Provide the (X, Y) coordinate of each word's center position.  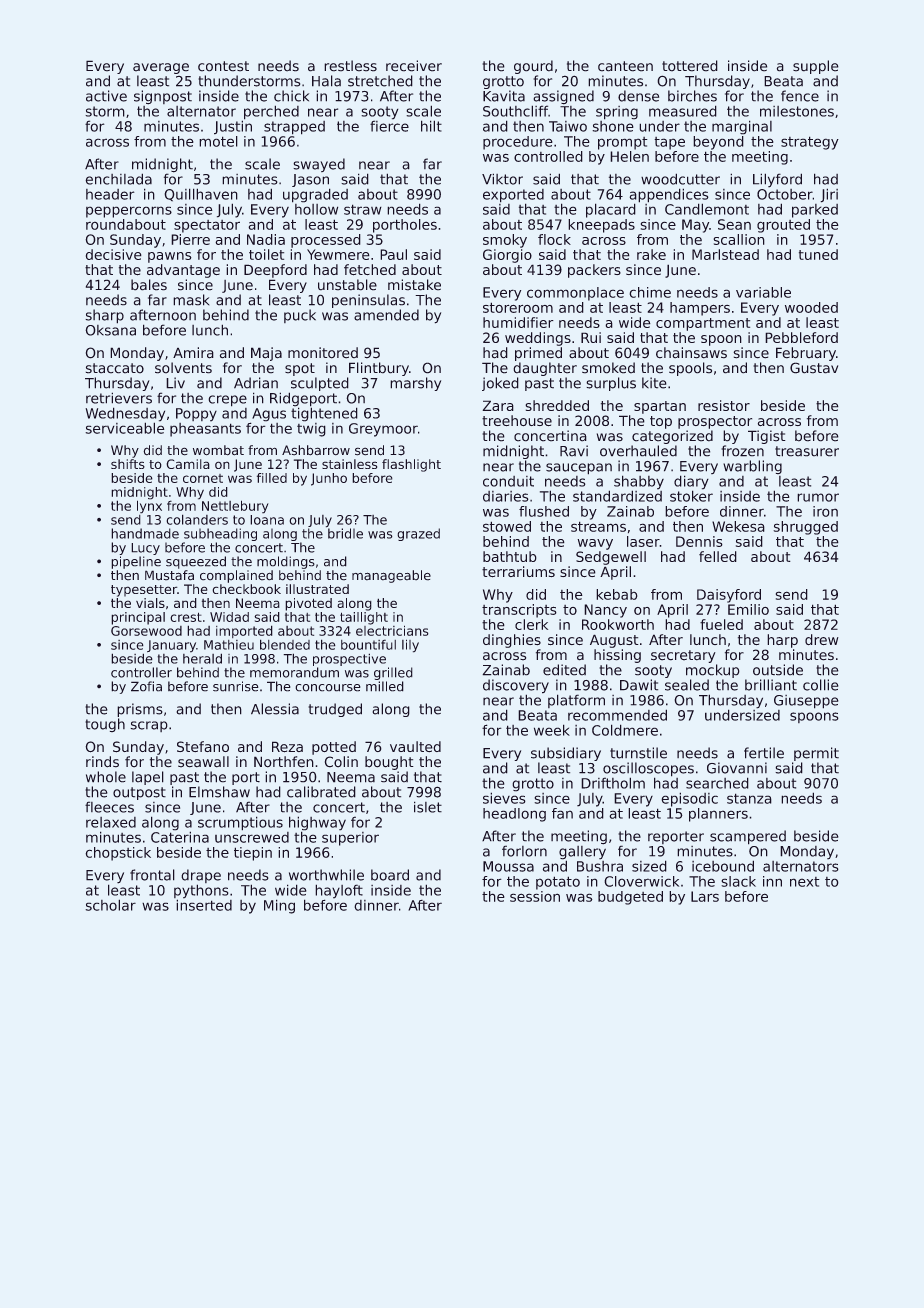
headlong (514, 815)
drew (822, 639)
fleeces (109, 807)
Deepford (275, 271)
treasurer (807, 451)
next (805, 882)
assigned (563, 97)
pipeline (136, 562)
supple (816, 67)
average (161, 68)
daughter (545, 369)
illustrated (317, 589)
